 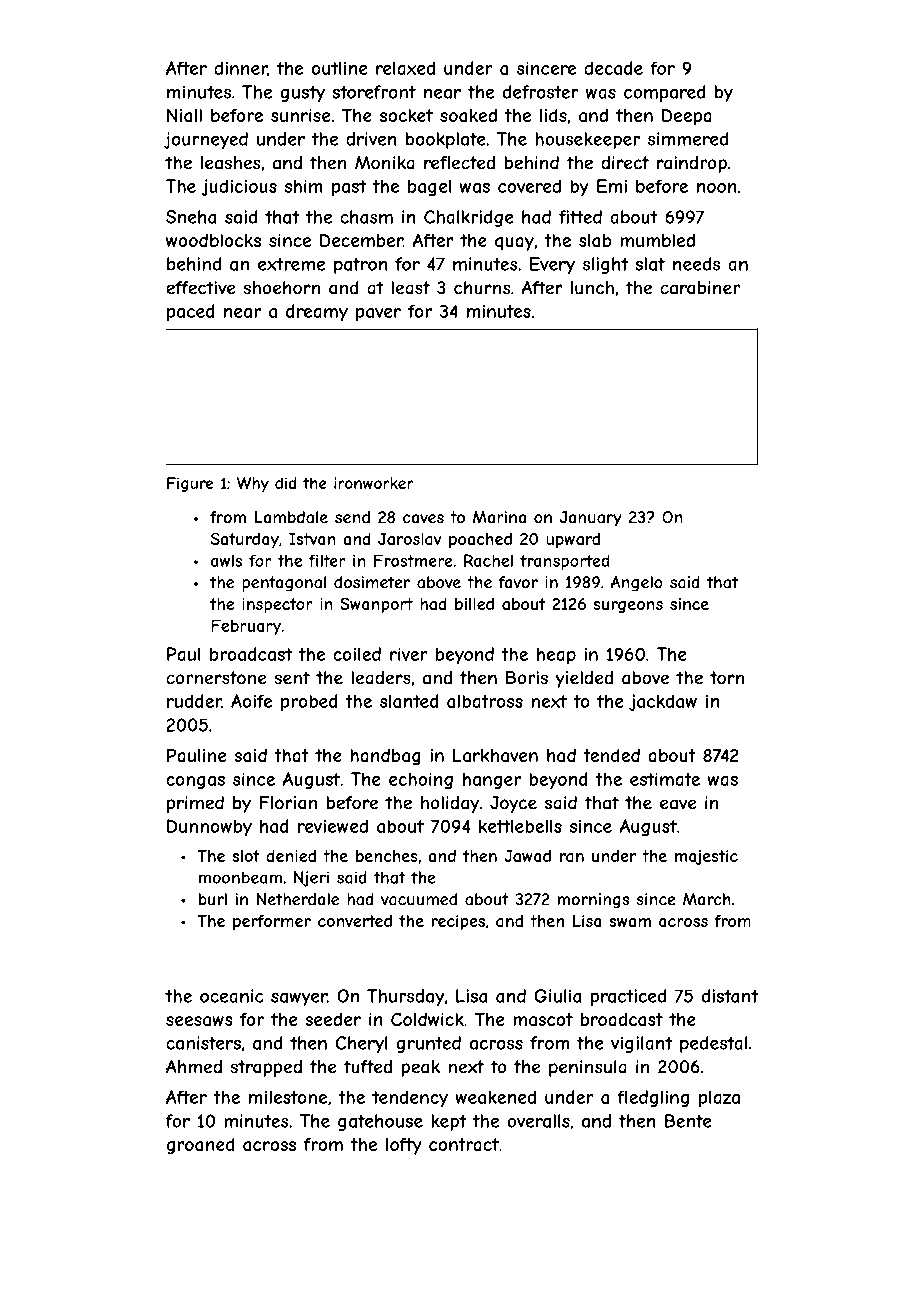 I want to click on lids, so click(x=553, y=115).
